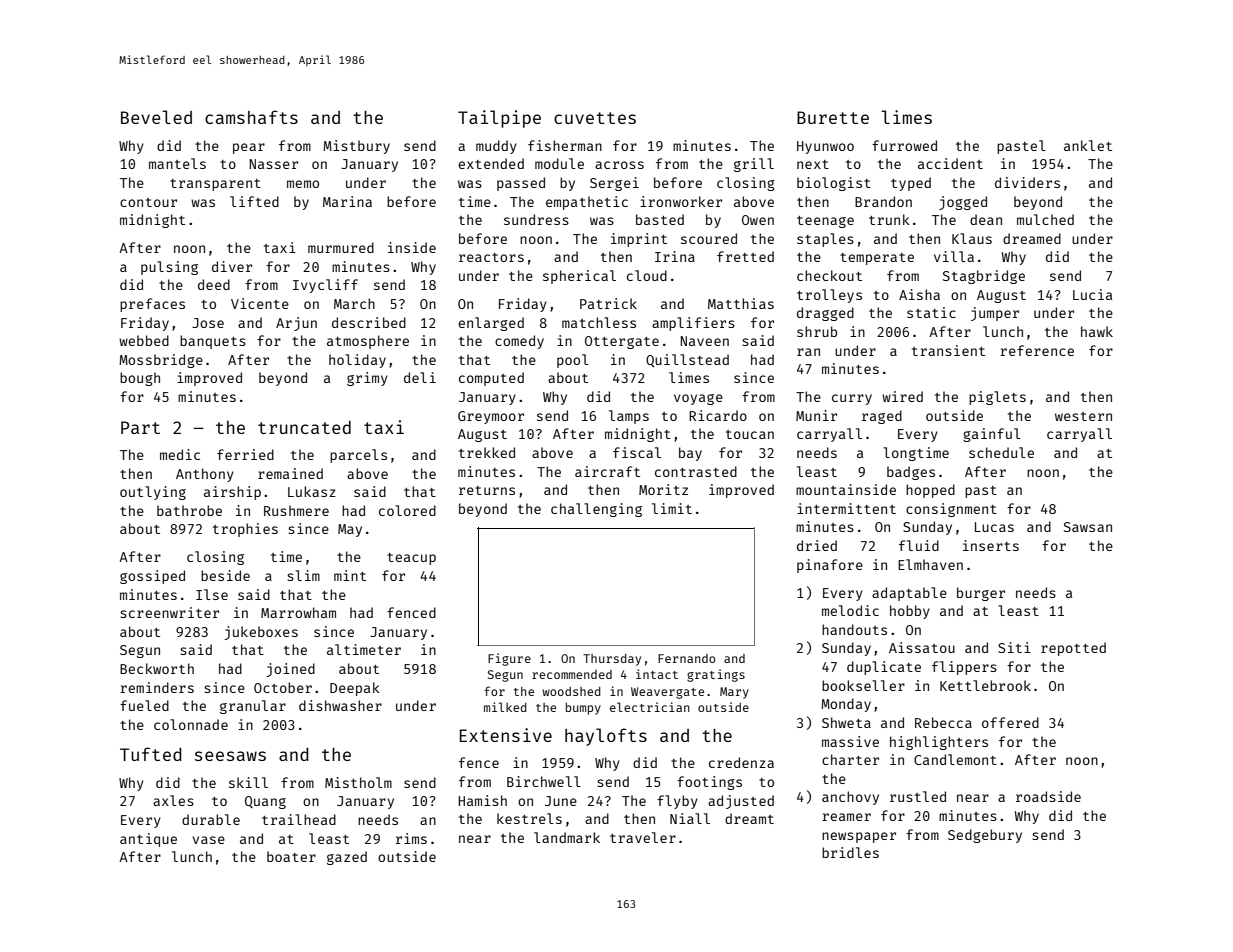  I want to click on Sedgebury, so click(985, 836).
